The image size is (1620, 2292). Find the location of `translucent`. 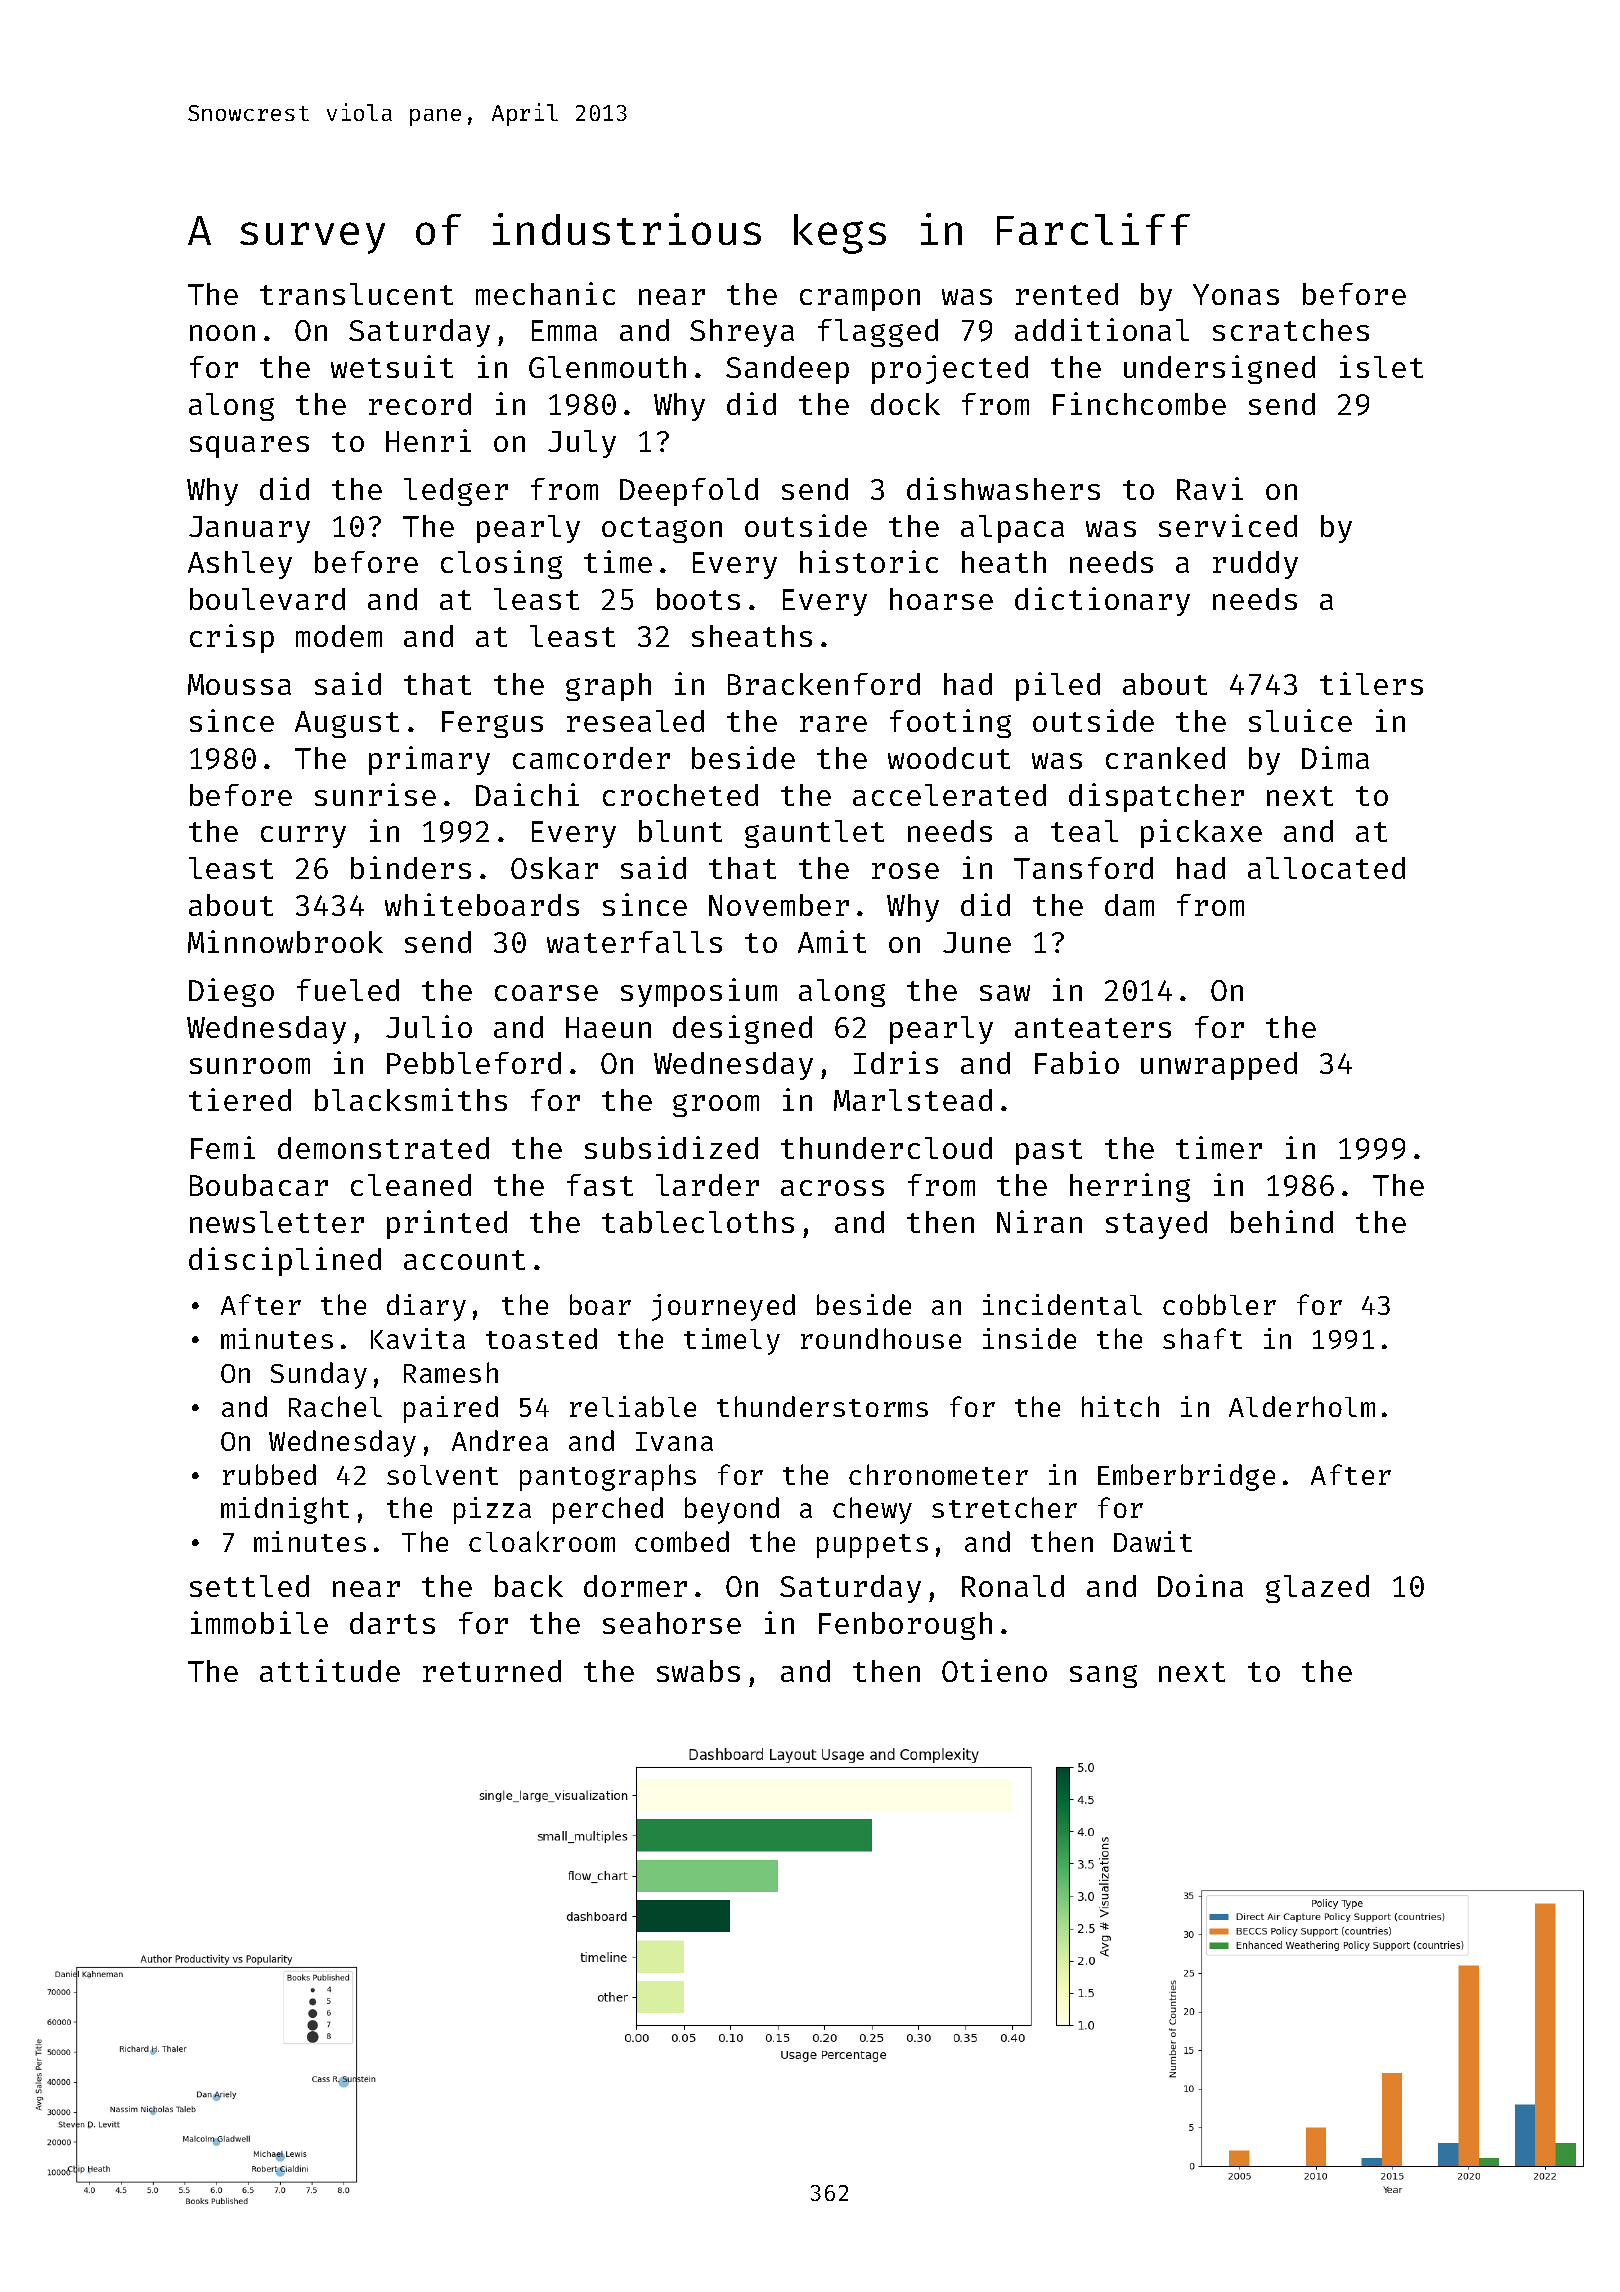

translucent is located at coordinates (356, 294).
